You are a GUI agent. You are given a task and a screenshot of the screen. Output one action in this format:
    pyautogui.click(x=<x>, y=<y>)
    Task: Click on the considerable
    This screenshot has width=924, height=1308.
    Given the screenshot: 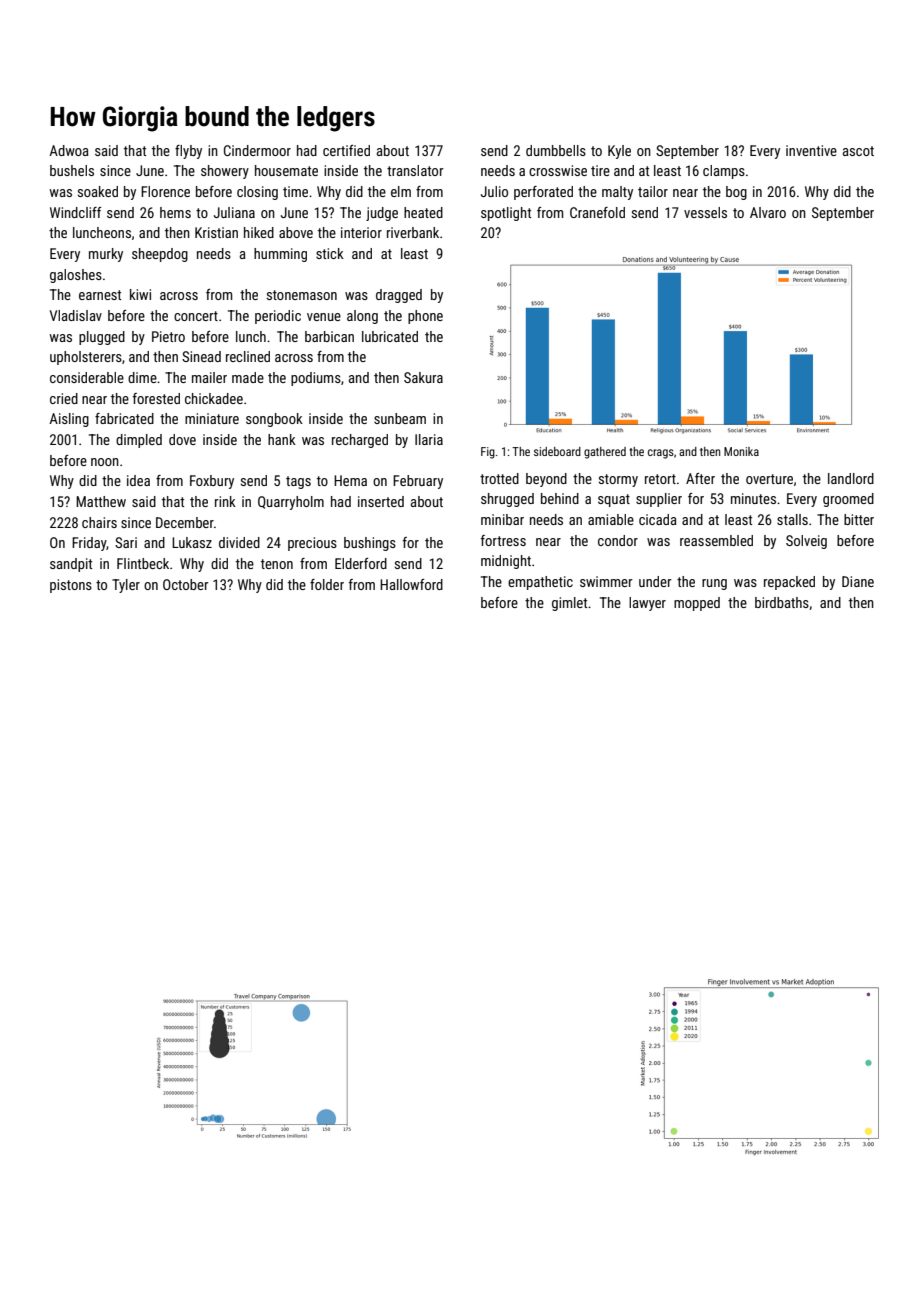 What is the action you would take?
    pyautogui.click(x=87, y=377)
